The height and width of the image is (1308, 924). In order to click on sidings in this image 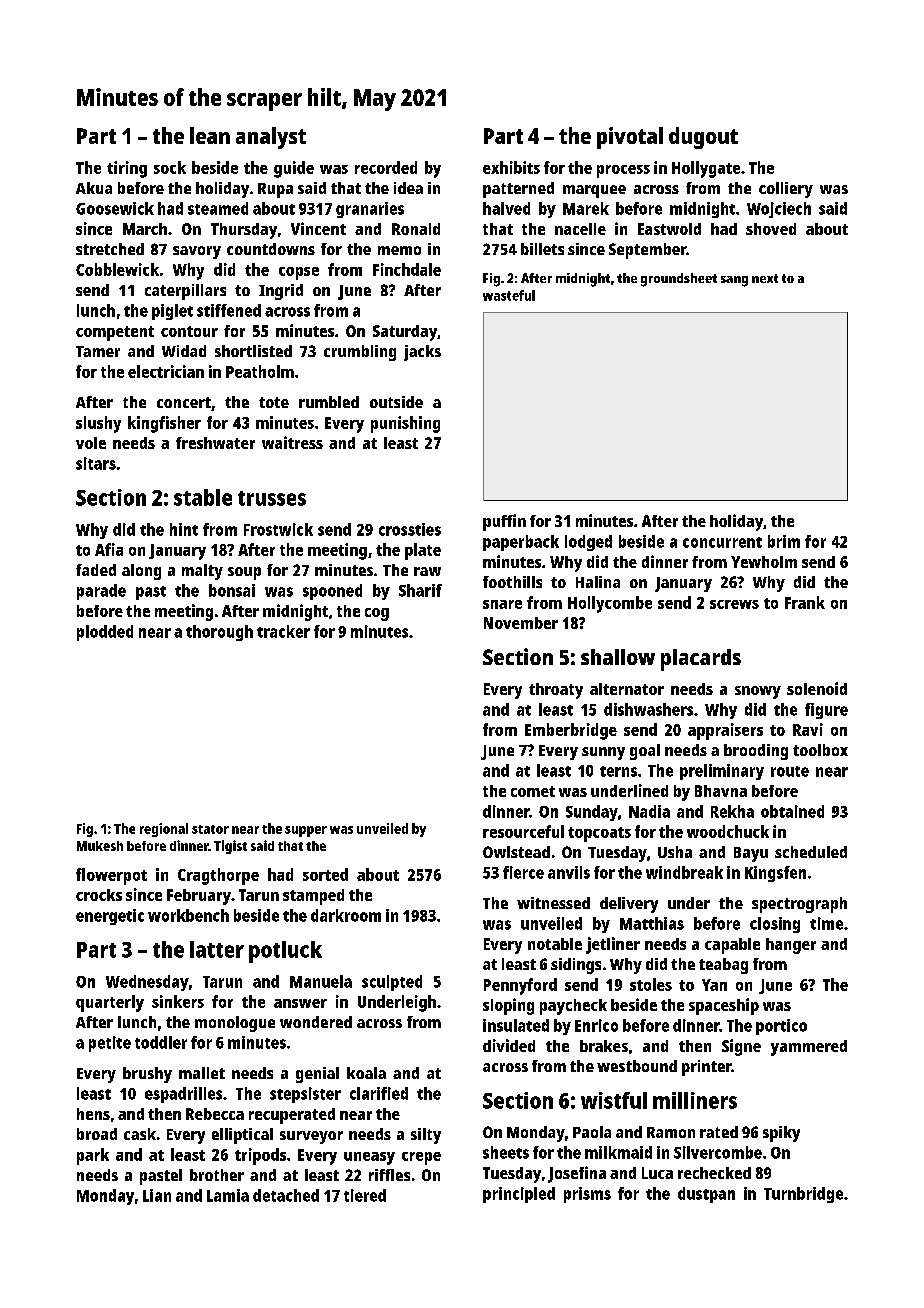, I will do `click(576, 966)`.
